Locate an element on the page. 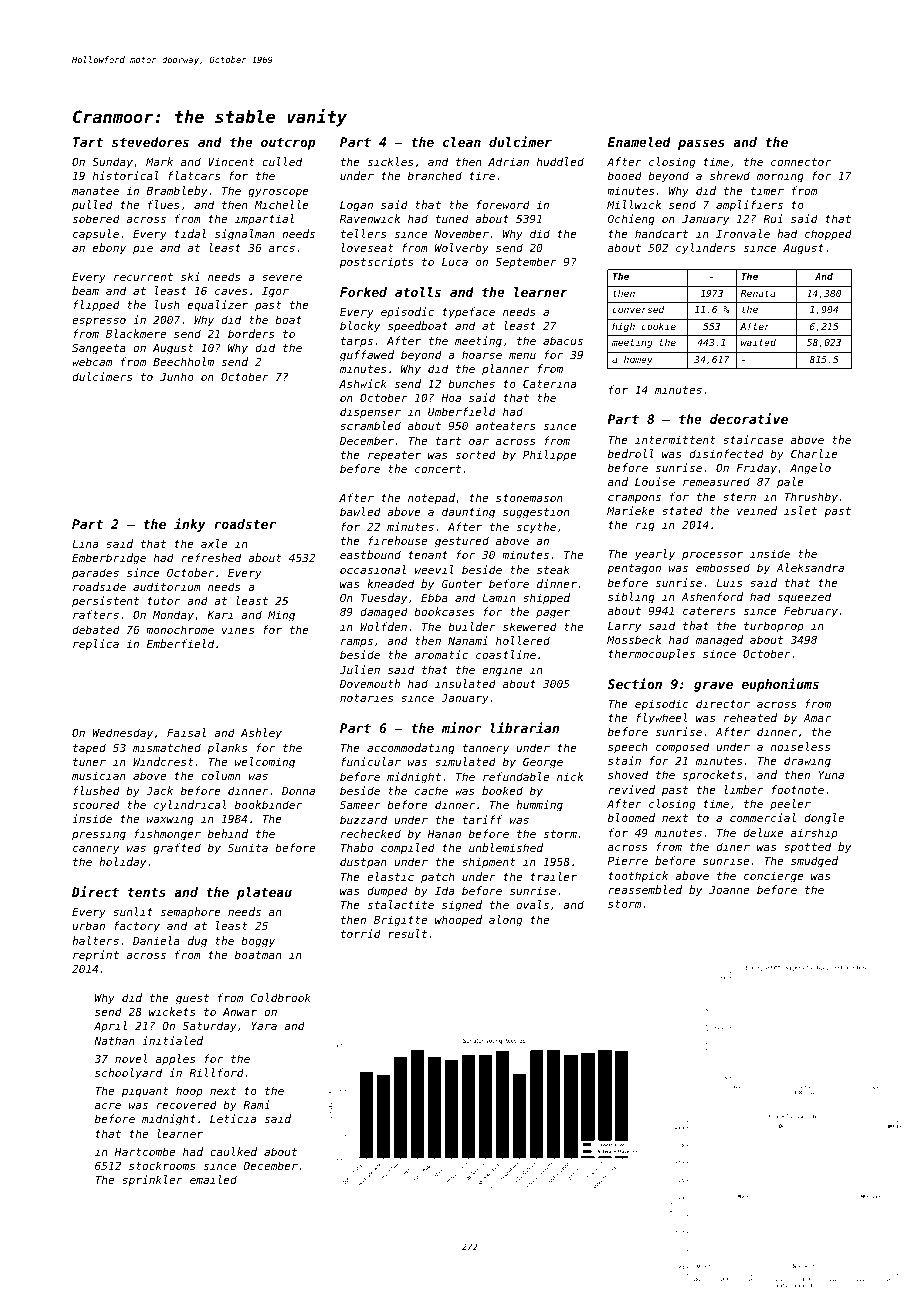 Image resolution: width=924 pixels, height=1308 pixels. Rami is located at coordinates (256, 1104).
